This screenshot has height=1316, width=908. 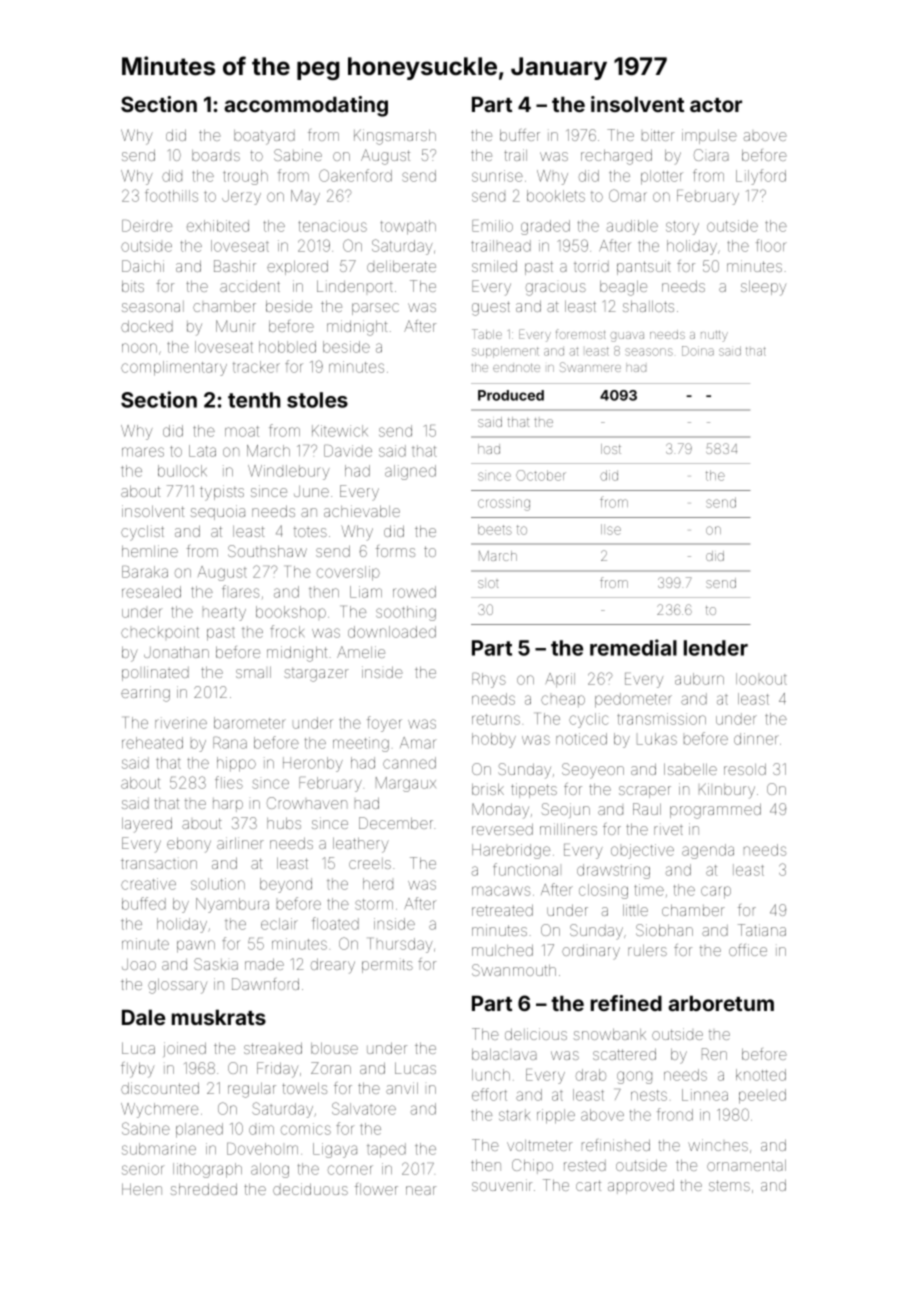 What do you see at coordinates (633, 647) in the screenshot?
I see `remedial` at bounding box center [633, 647].
